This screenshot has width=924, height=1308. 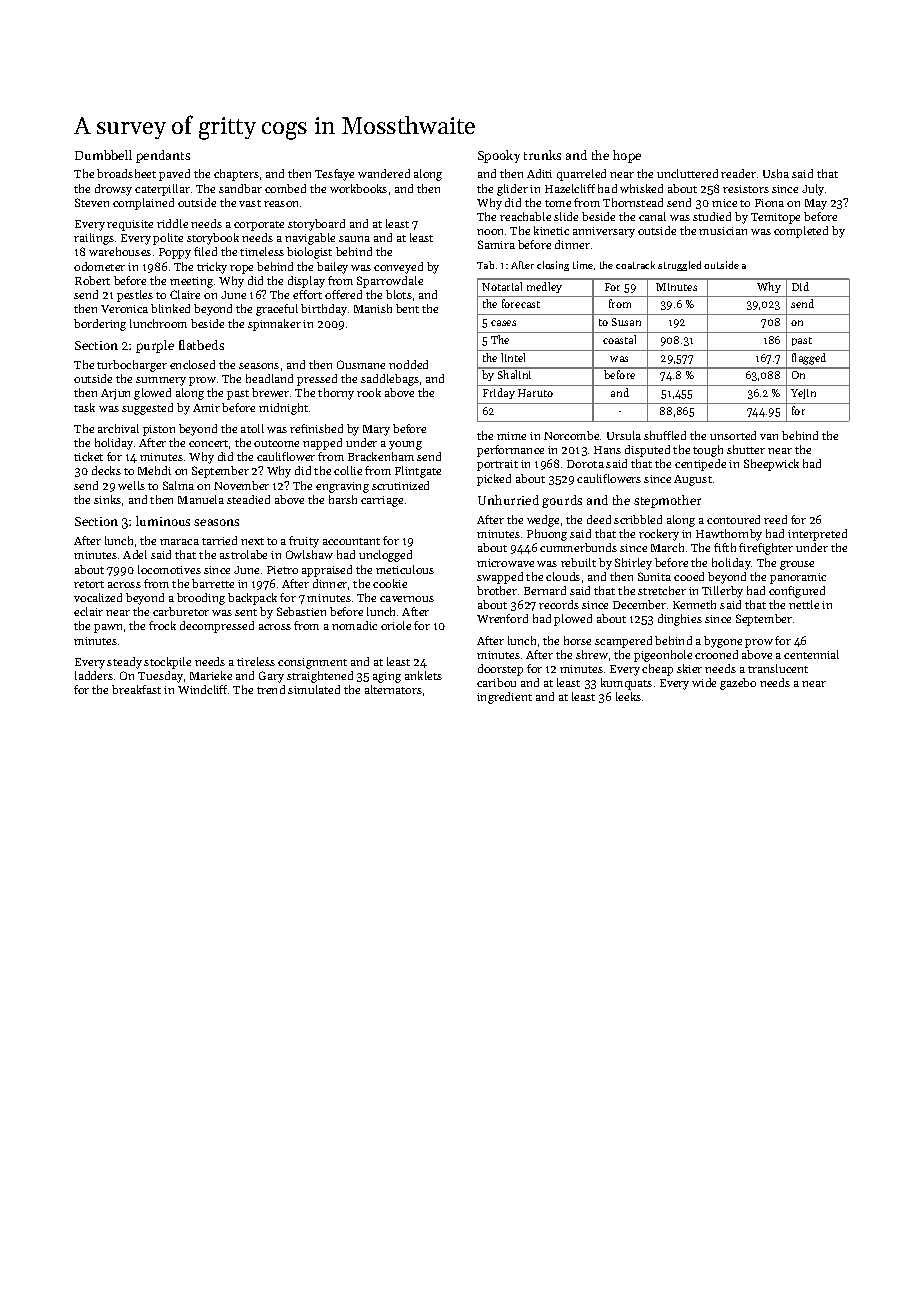 I want to click on vast, so click(x=250, y=203).
